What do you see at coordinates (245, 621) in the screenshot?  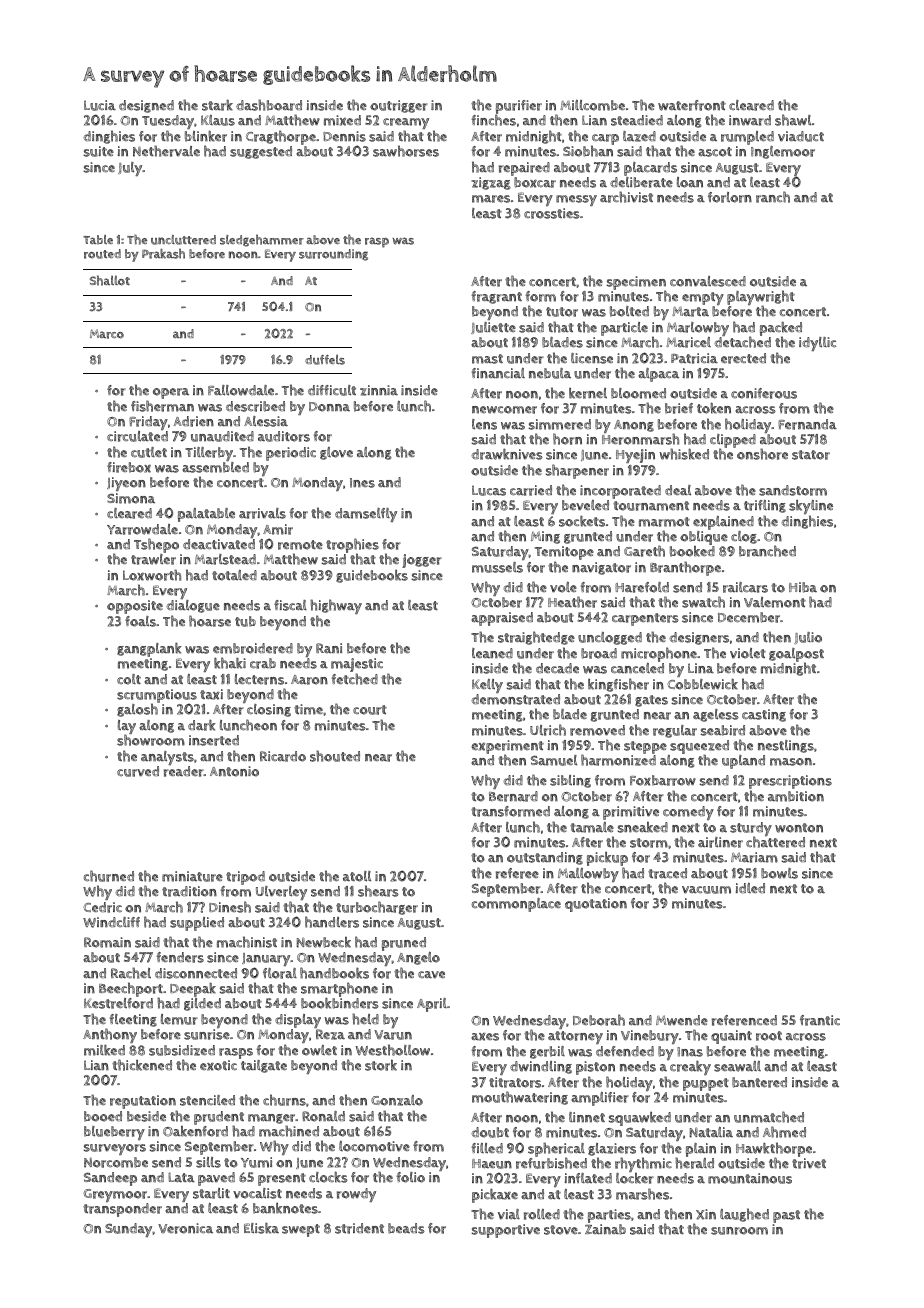 I see `tub` at bounding box center [245, 621].
